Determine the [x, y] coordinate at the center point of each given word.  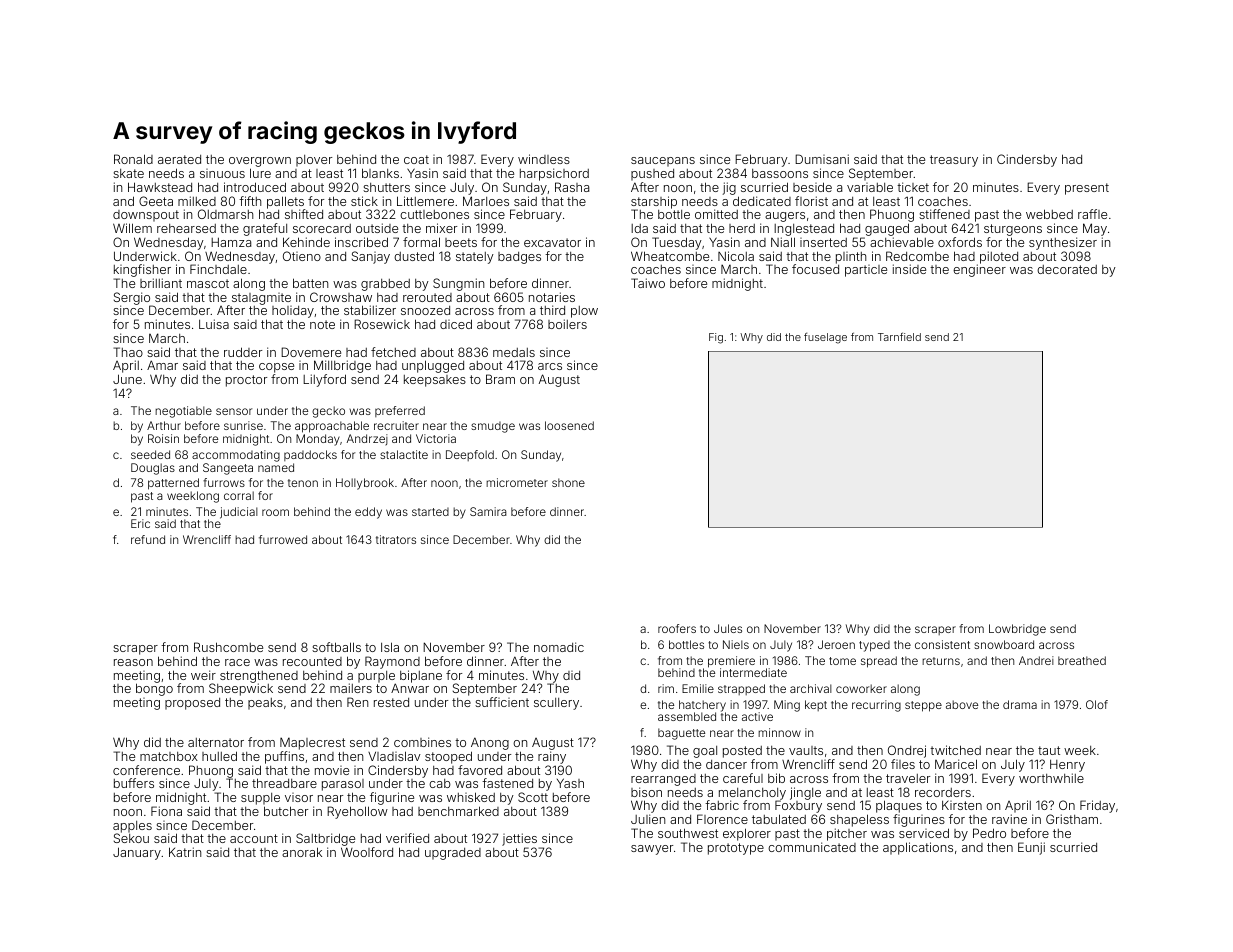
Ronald [133, 159]
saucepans [663, 162]
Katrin [185, 852]
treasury [954, 161]
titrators [396, 539]
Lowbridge [1017, 630]
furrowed [283, 539]
